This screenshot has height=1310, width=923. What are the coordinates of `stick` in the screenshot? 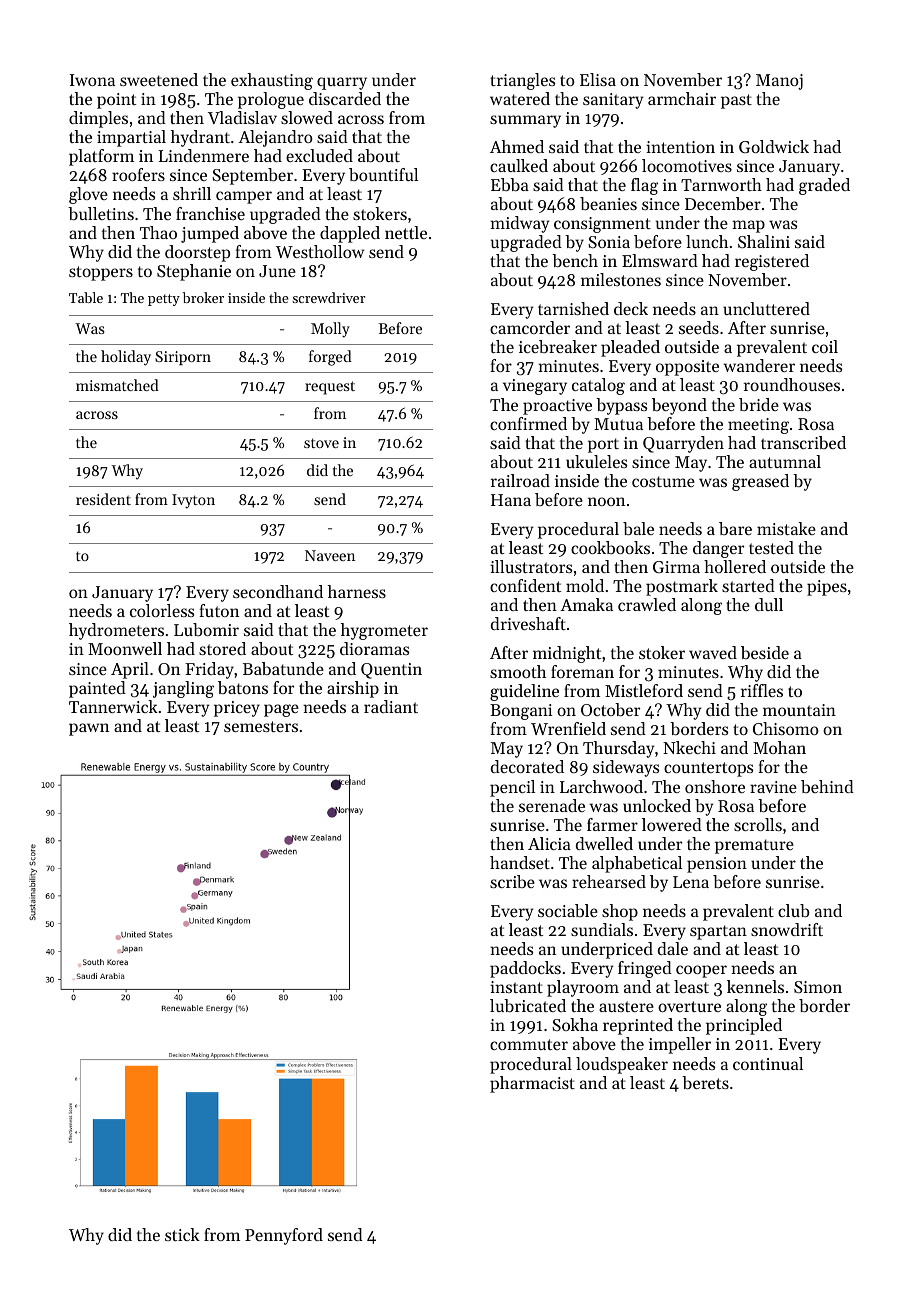 It's located at (182, 1234).
